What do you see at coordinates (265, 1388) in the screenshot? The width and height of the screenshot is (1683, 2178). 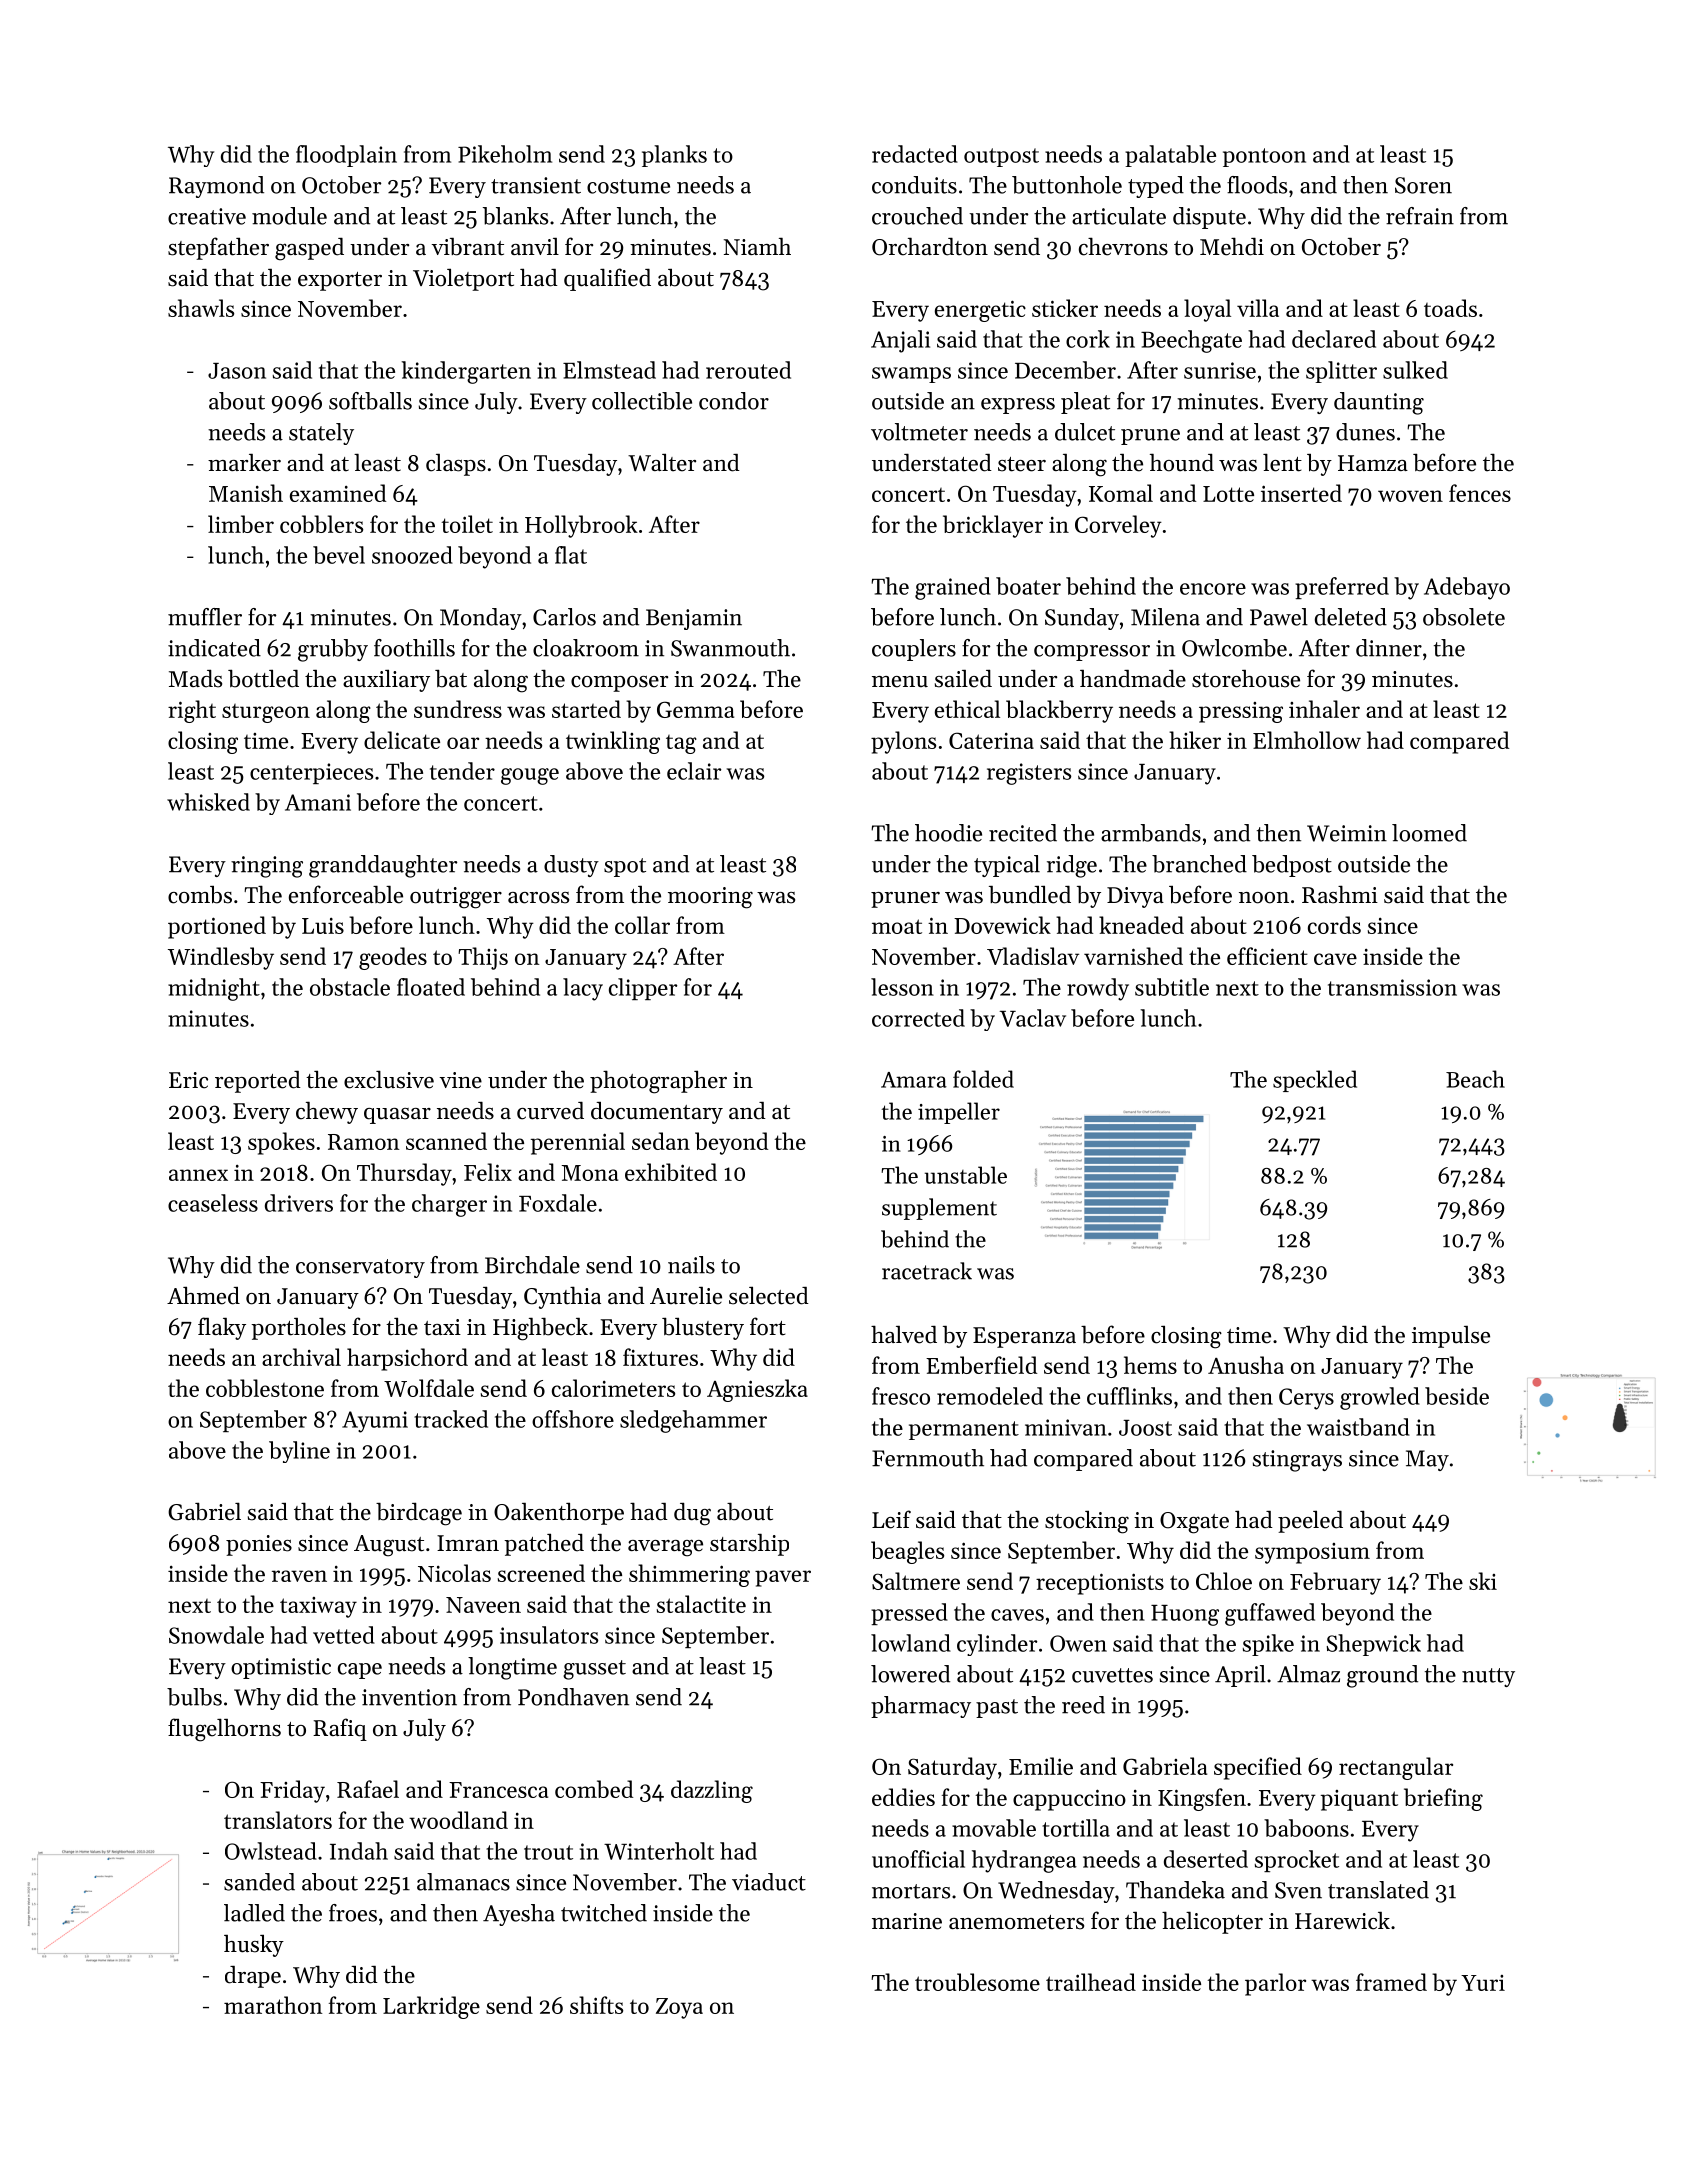 I see `cobblestone` at bounding box center [265, 1388].
